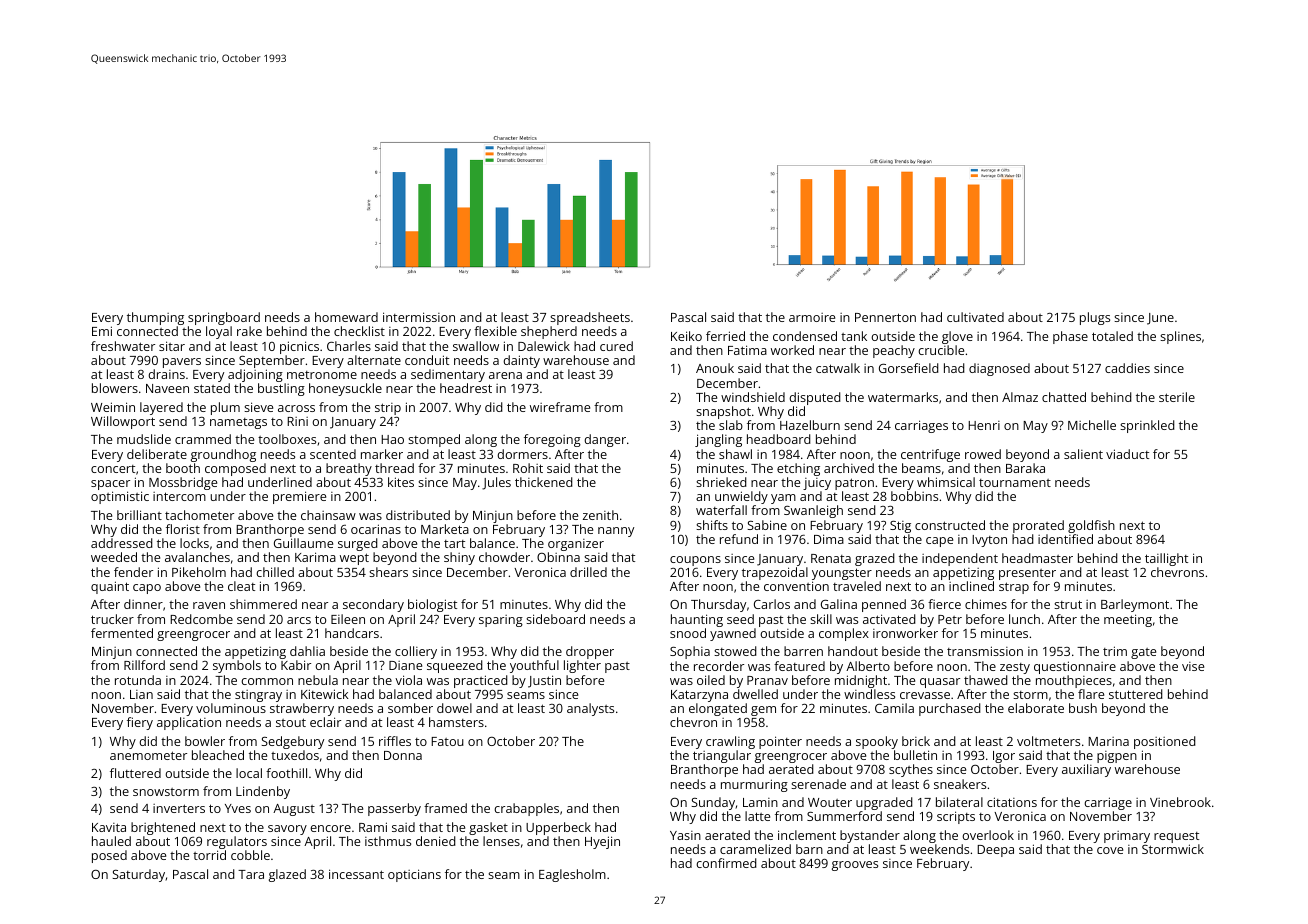 Image resolution: width=1308 pixels, height=924 pixels. What do you see at coordinates (358, 544) in the image?
I see `surged` at bounding box center [358, 544].
